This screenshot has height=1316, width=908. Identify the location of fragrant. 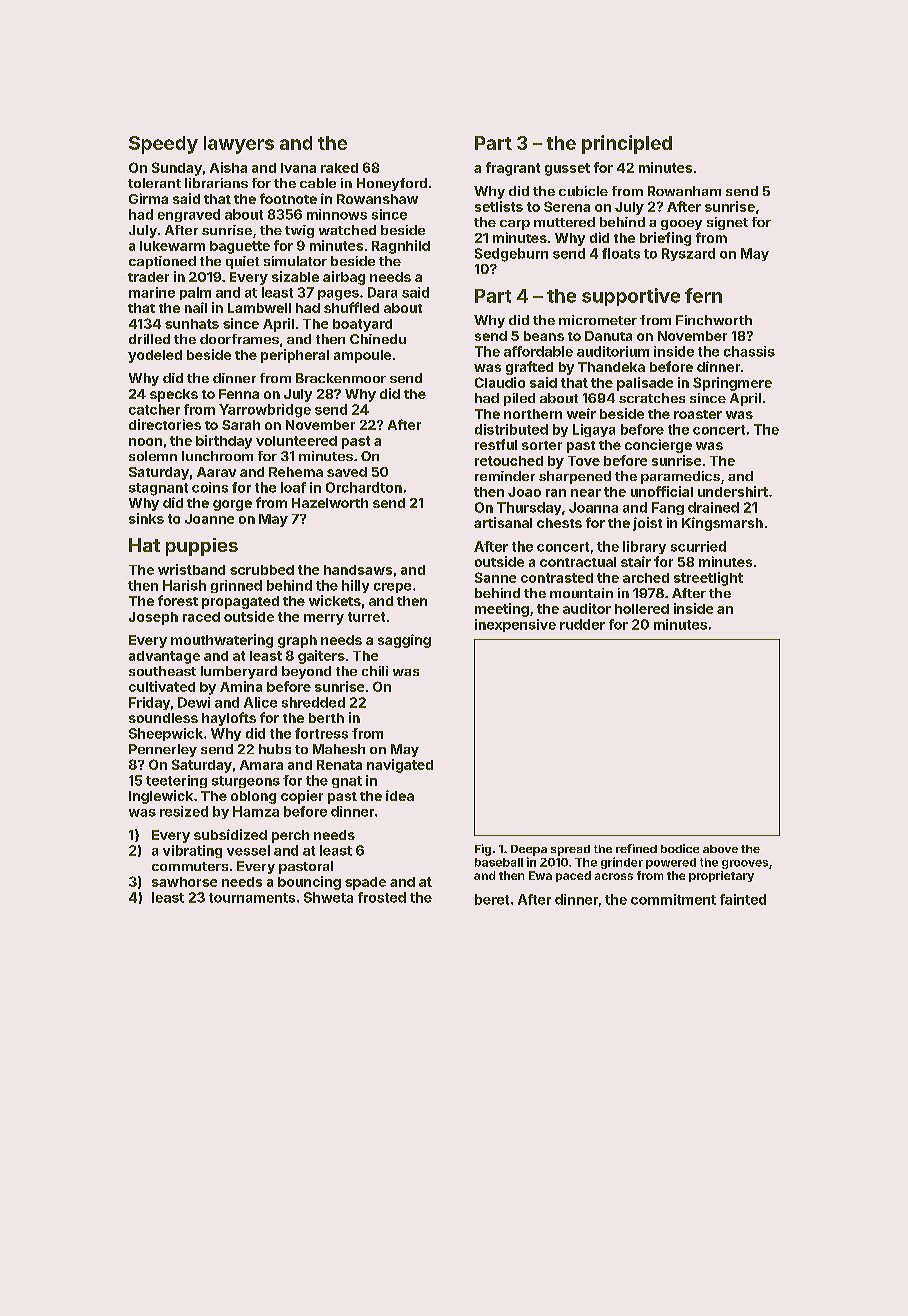
(513, 169).
